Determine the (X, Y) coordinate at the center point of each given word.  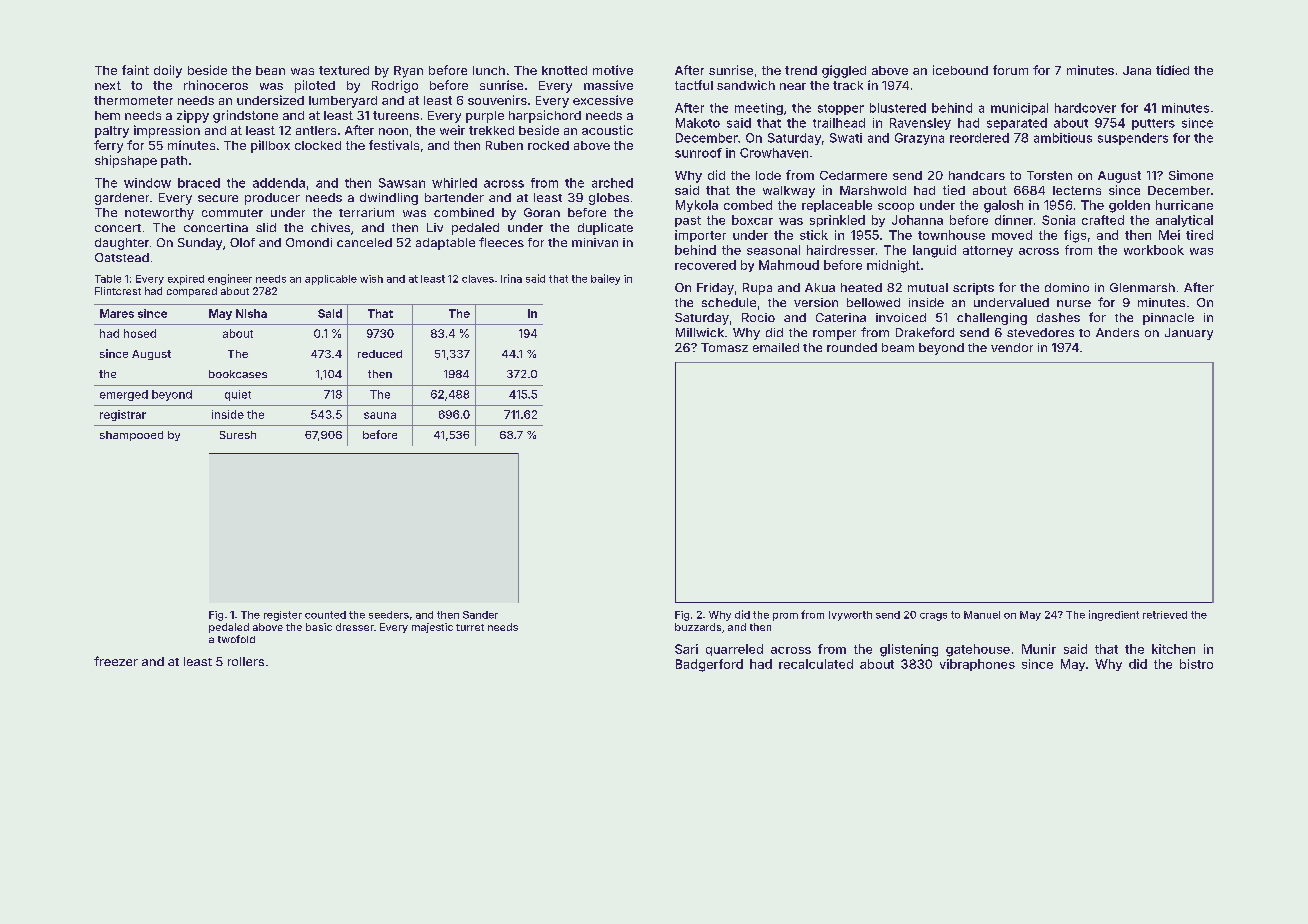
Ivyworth (850, 616)
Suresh (238, 435)
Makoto (698, 123)
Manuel (982, 615)
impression (167, 131)
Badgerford (709, 665)
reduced (380, 354)
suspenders (1133, 139)
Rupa (757, 289)
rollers (246, 661)
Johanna (917, 220)
